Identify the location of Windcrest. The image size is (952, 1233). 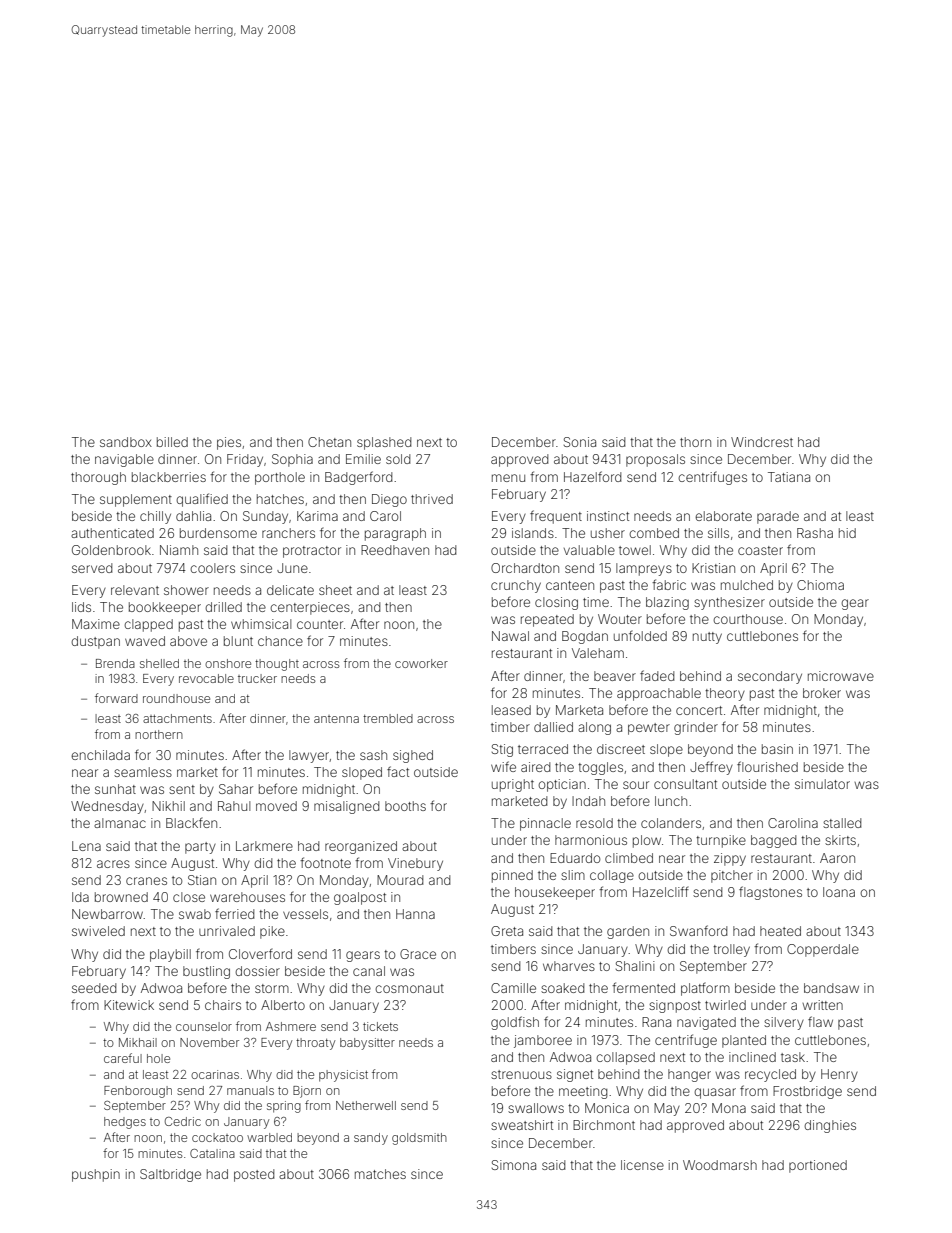
(762, 442).
